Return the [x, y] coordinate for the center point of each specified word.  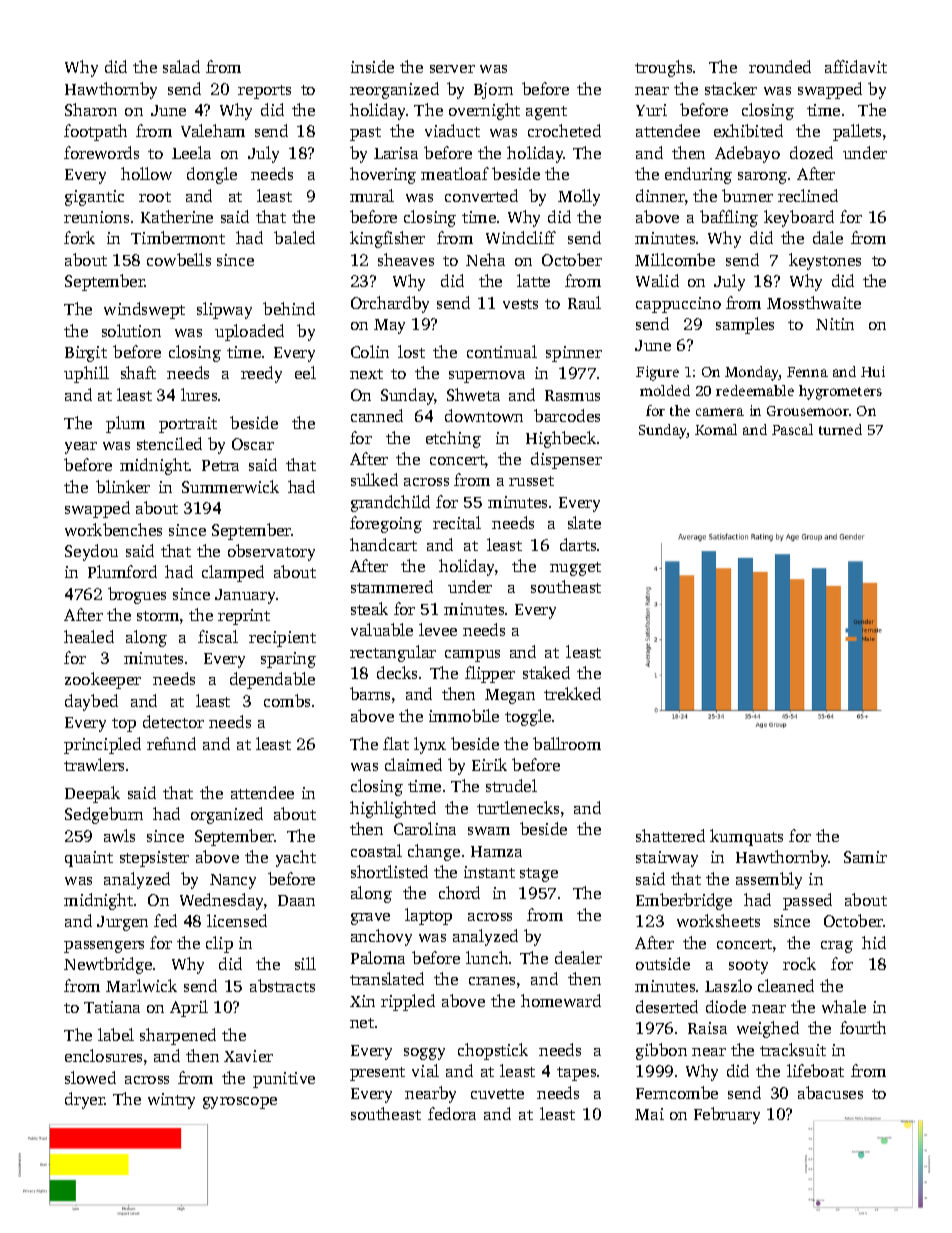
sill [305, 963]
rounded [780, 66]
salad [181, 66]
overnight [484, 111]
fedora [452, 1113]
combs [287, 700]
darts [578, 544]
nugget [575, 569]
